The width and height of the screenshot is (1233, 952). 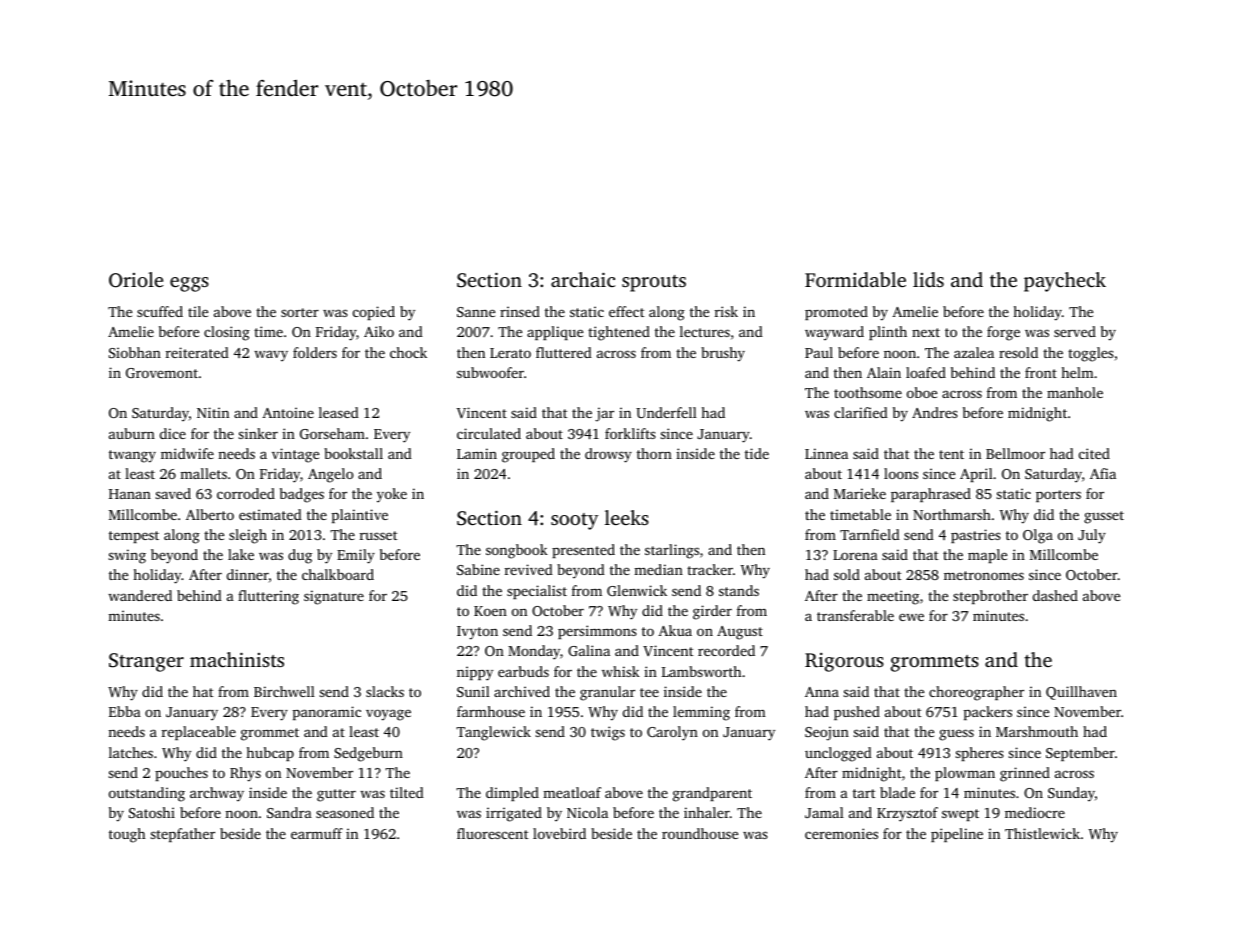 What do you see at coordinates (555, 333) in the screenshot?
I see `applique` at bounding box center [555, 333].
